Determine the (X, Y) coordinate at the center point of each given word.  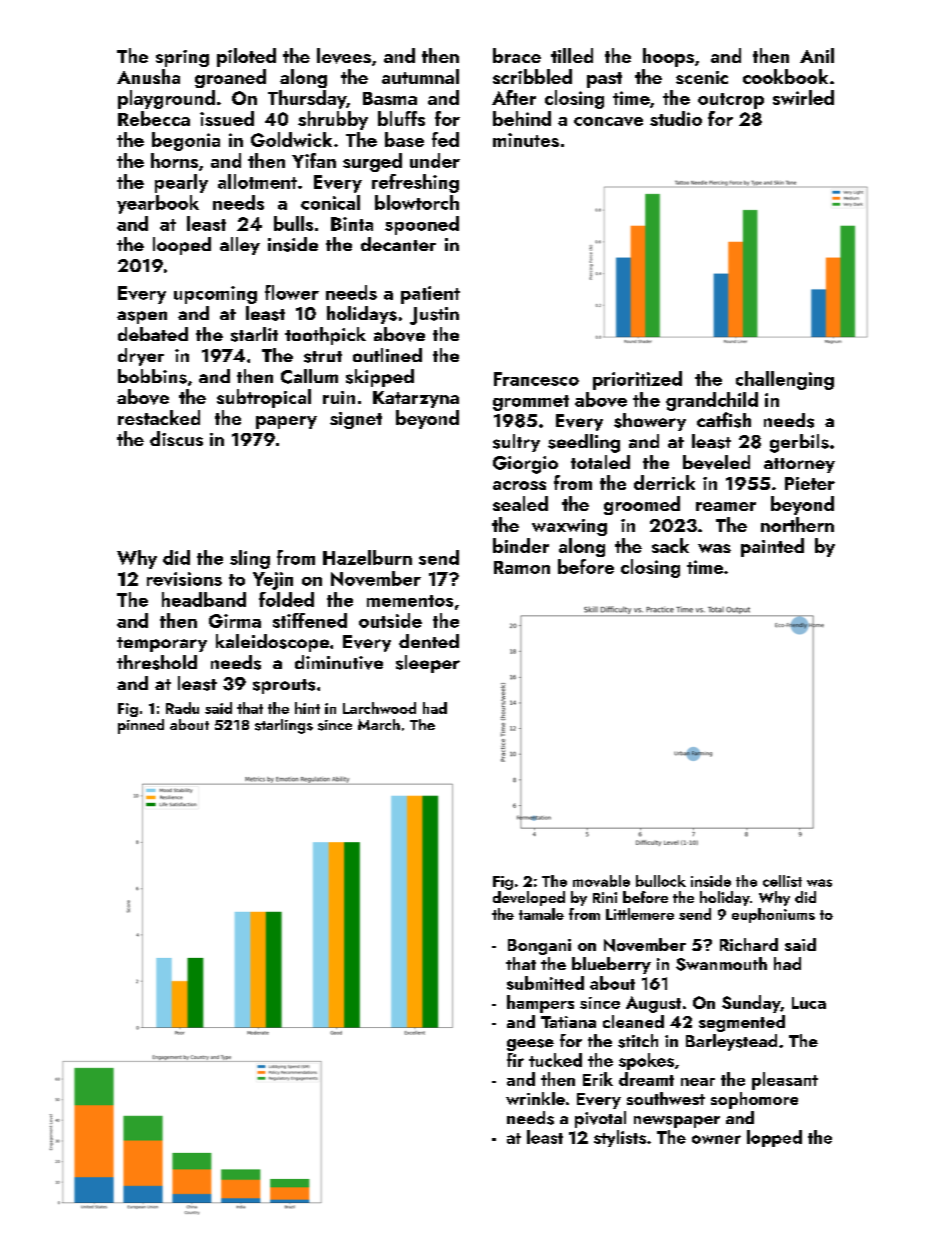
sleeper (428, 664)
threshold (157, 662)
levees (344, 56)
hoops (668, 57)
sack (670, 545)
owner (716, 1139)
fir (515, 1060)
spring (182, 58)
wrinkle (535, 1098)
